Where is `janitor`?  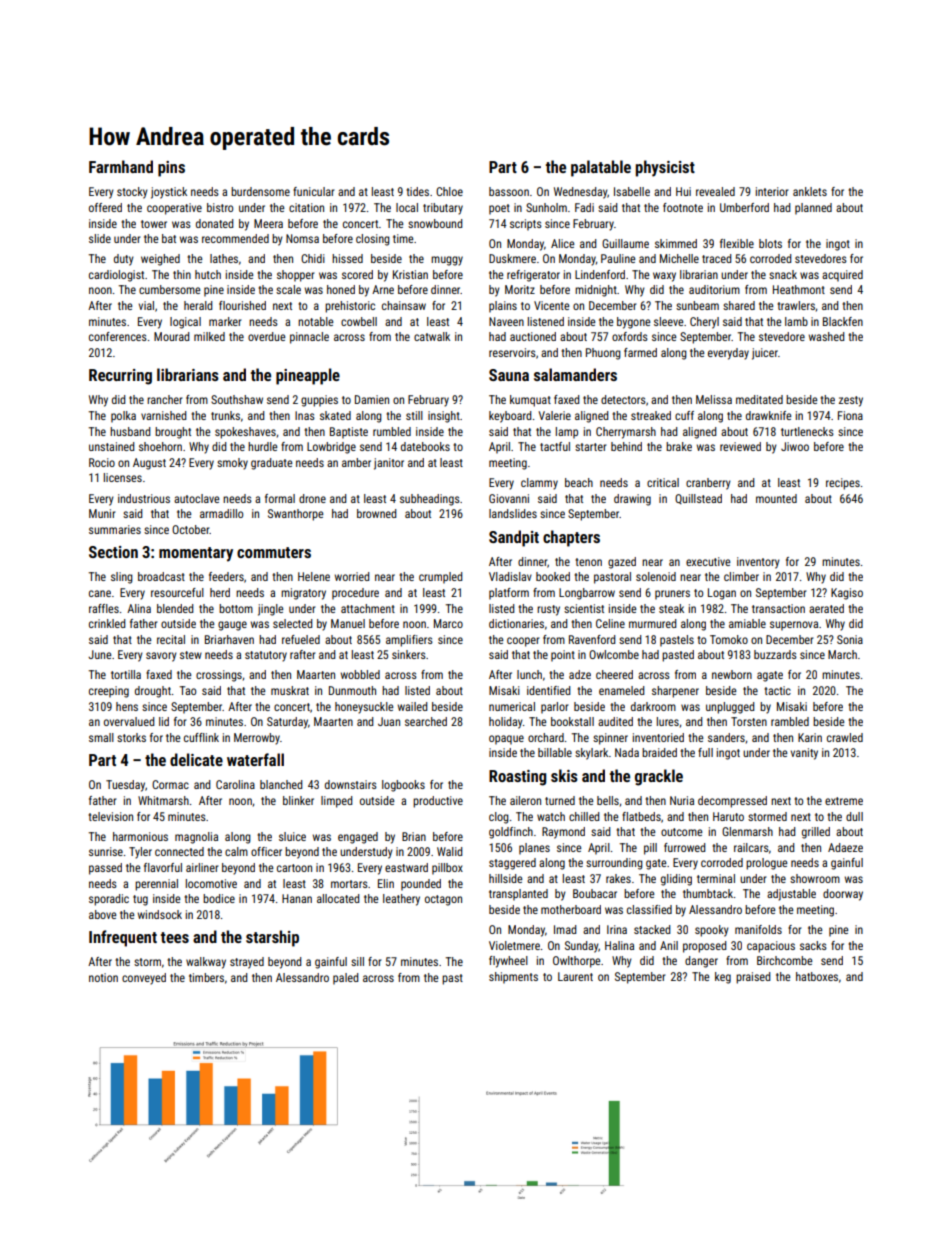
janitor is located at coordinates (389, 464).
